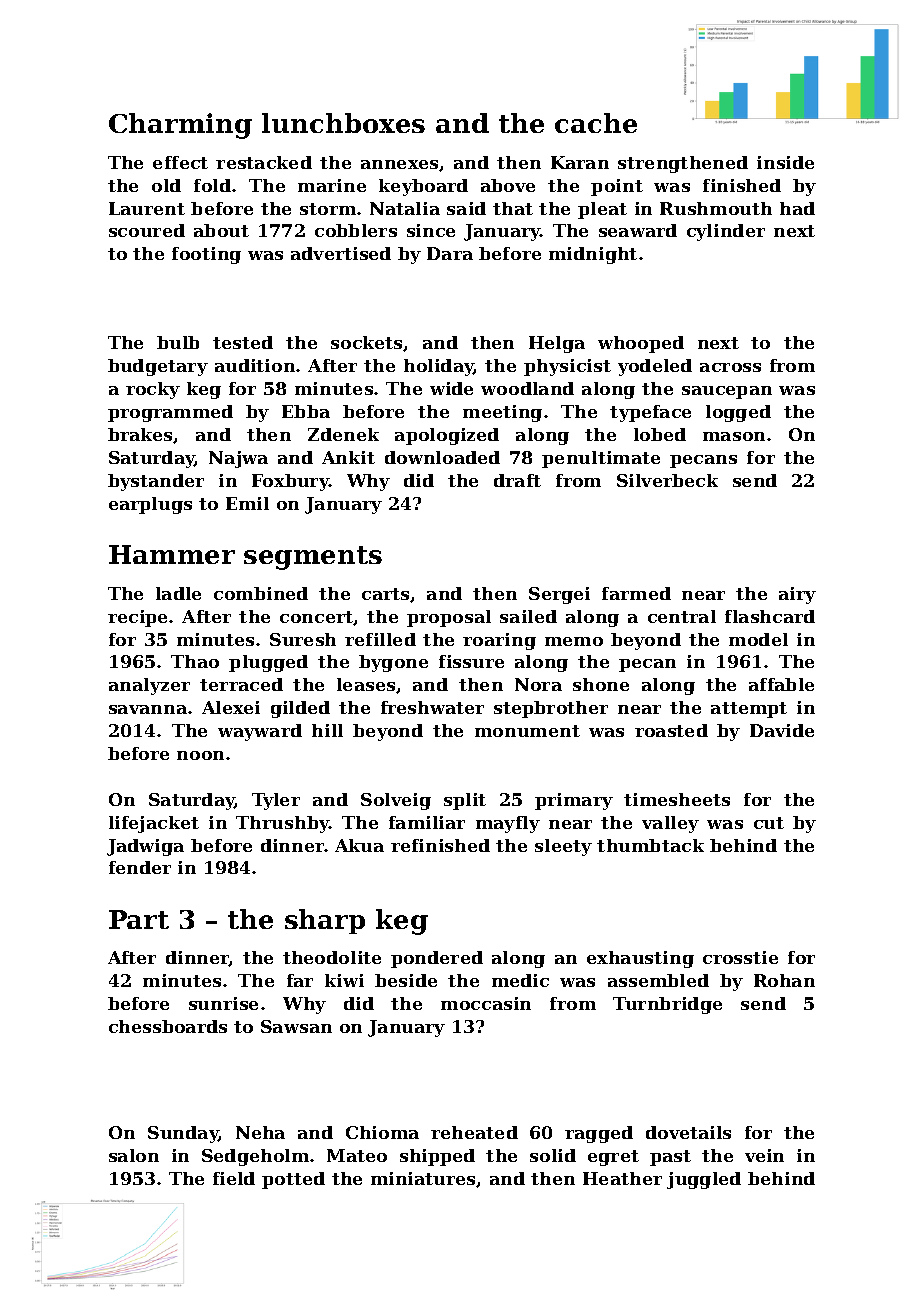  What do you see at coordinates (424, 1179) in the image?
I see `miniatures` at bounding box center [424, 1179].
